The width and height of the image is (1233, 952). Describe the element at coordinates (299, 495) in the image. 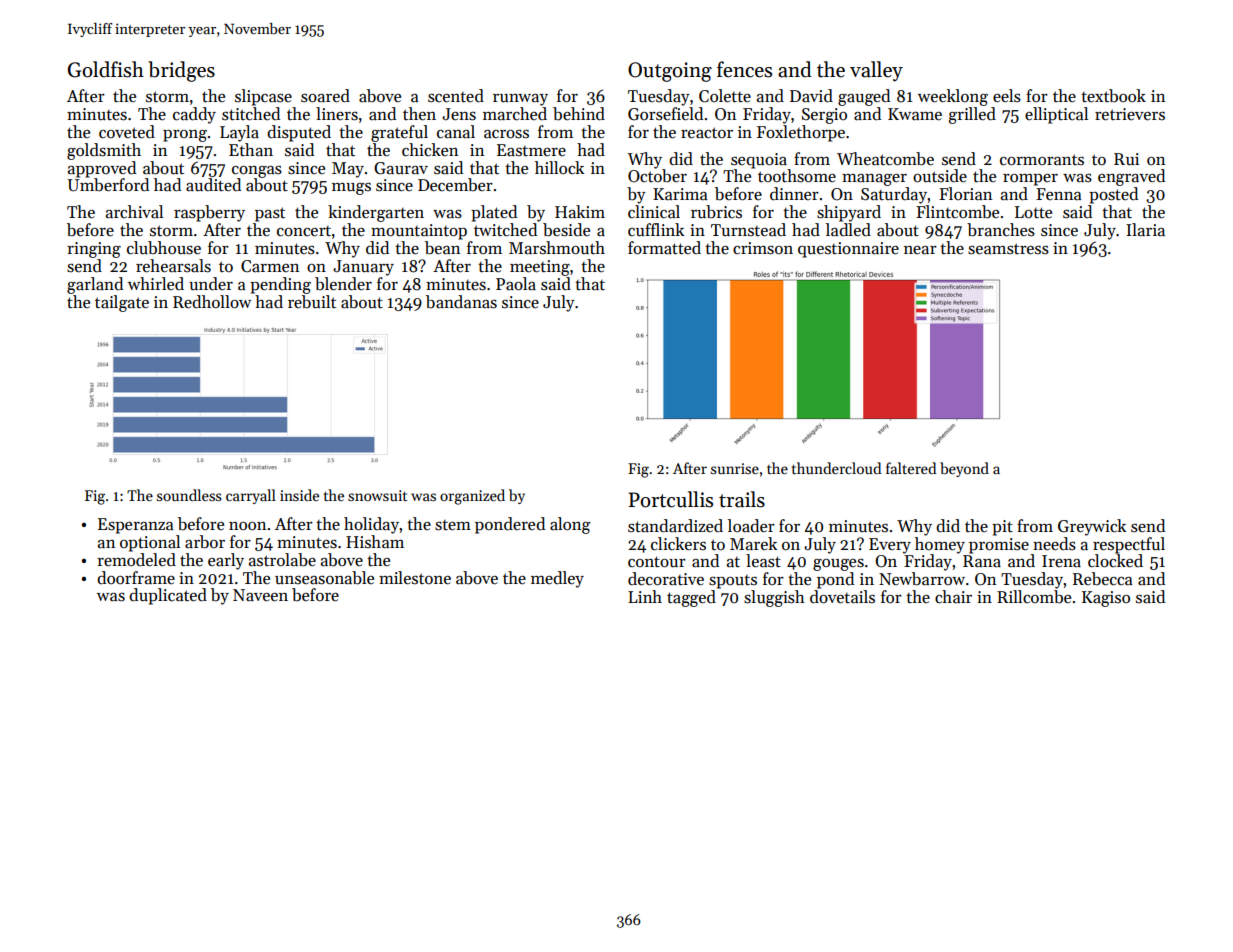

I see `inside` at that location.
